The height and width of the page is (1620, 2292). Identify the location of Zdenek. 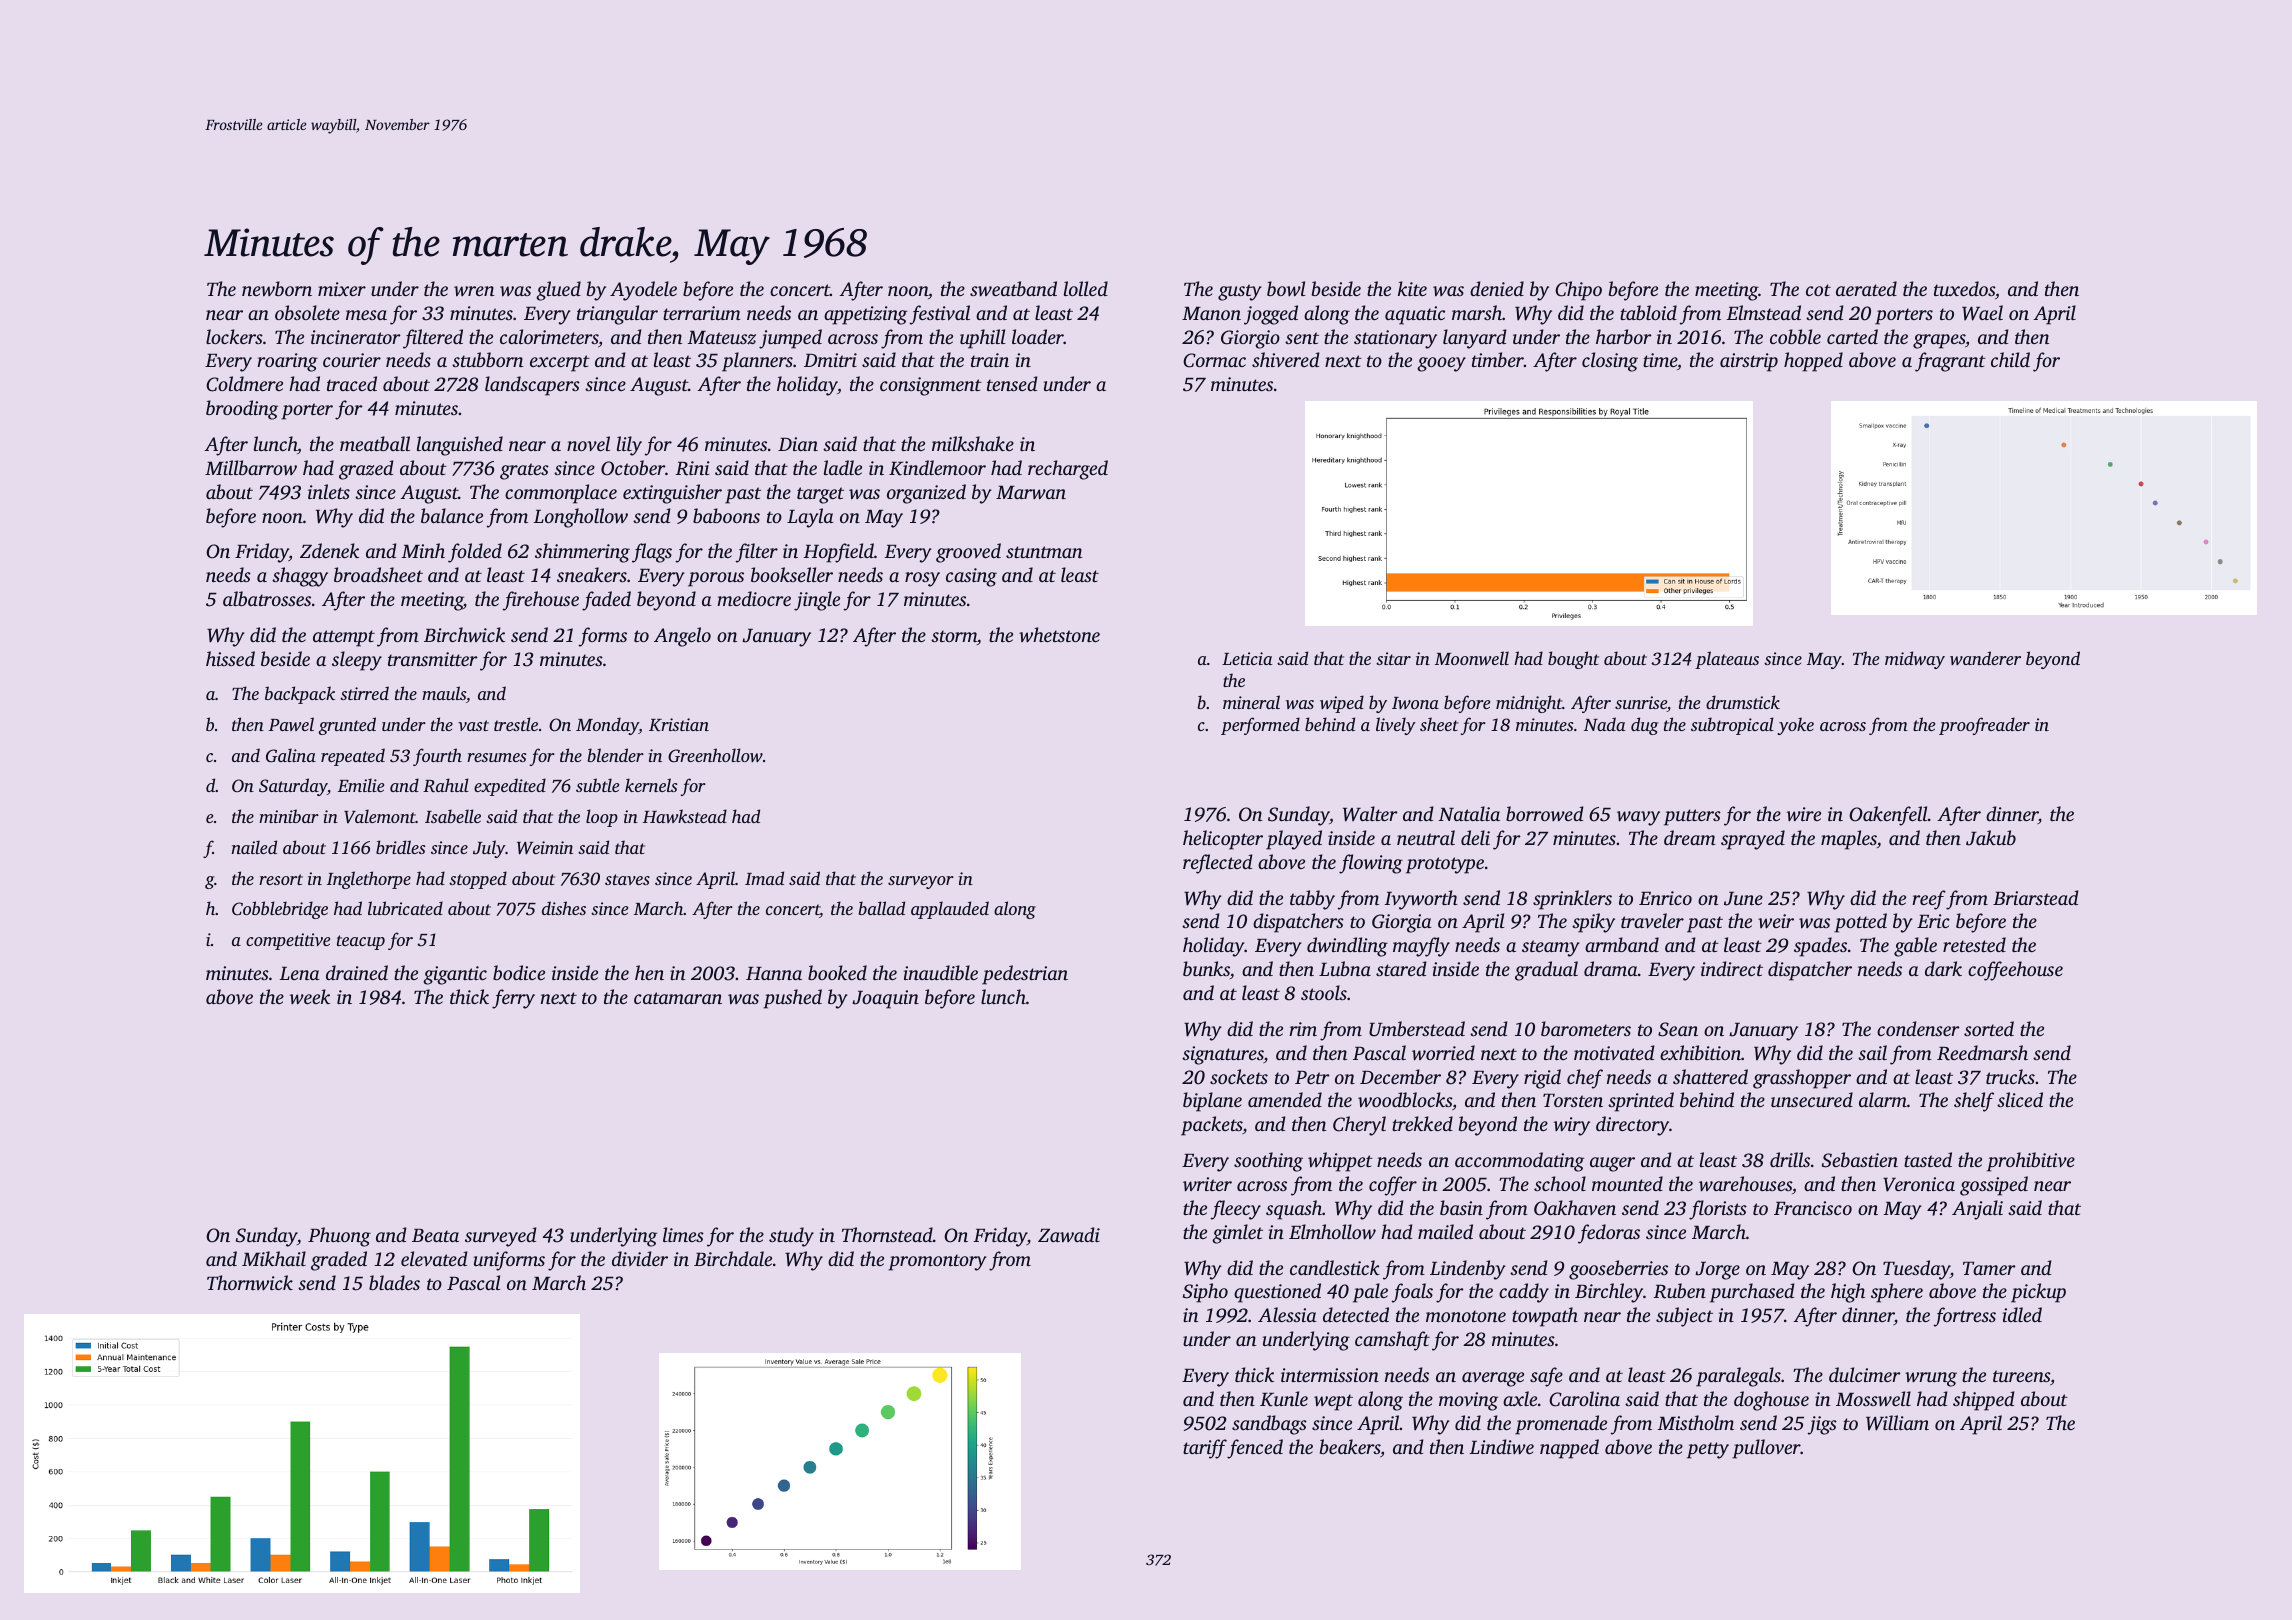
(329, 550).
